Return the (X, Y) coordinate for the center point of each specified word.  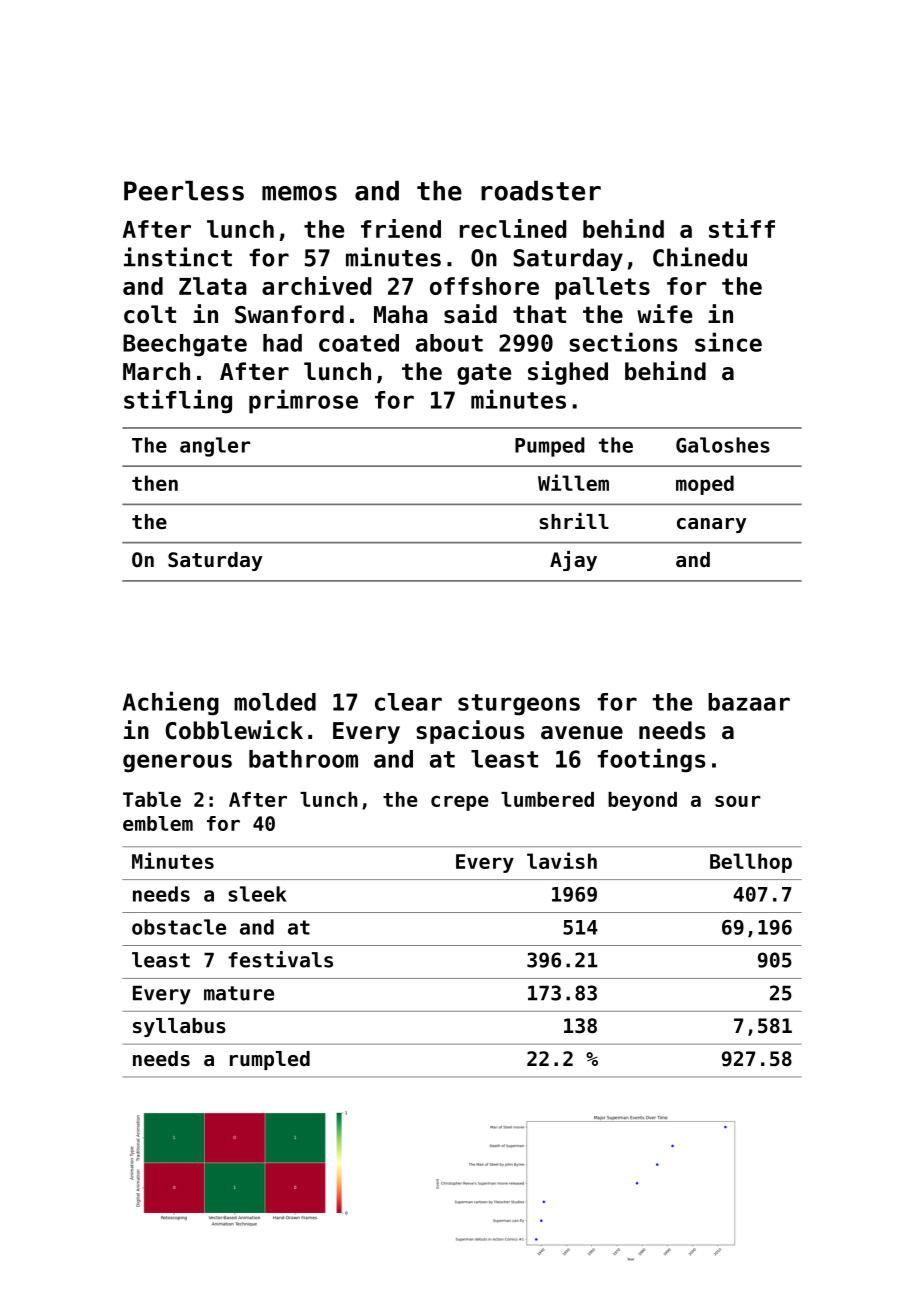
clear (408, 702)
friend (401, 228)
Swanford (289, 314)
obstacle (179, 927)
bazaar (749, 702)
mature (239, 993)
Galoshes (723, 445)
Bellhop (751, 863)
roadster (541, 190)
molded (275, 702)
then (155, 483)
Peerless (184, 190)
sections (623, 342)
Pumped (550, 447)
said (470, 314)
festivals (280, 959)
